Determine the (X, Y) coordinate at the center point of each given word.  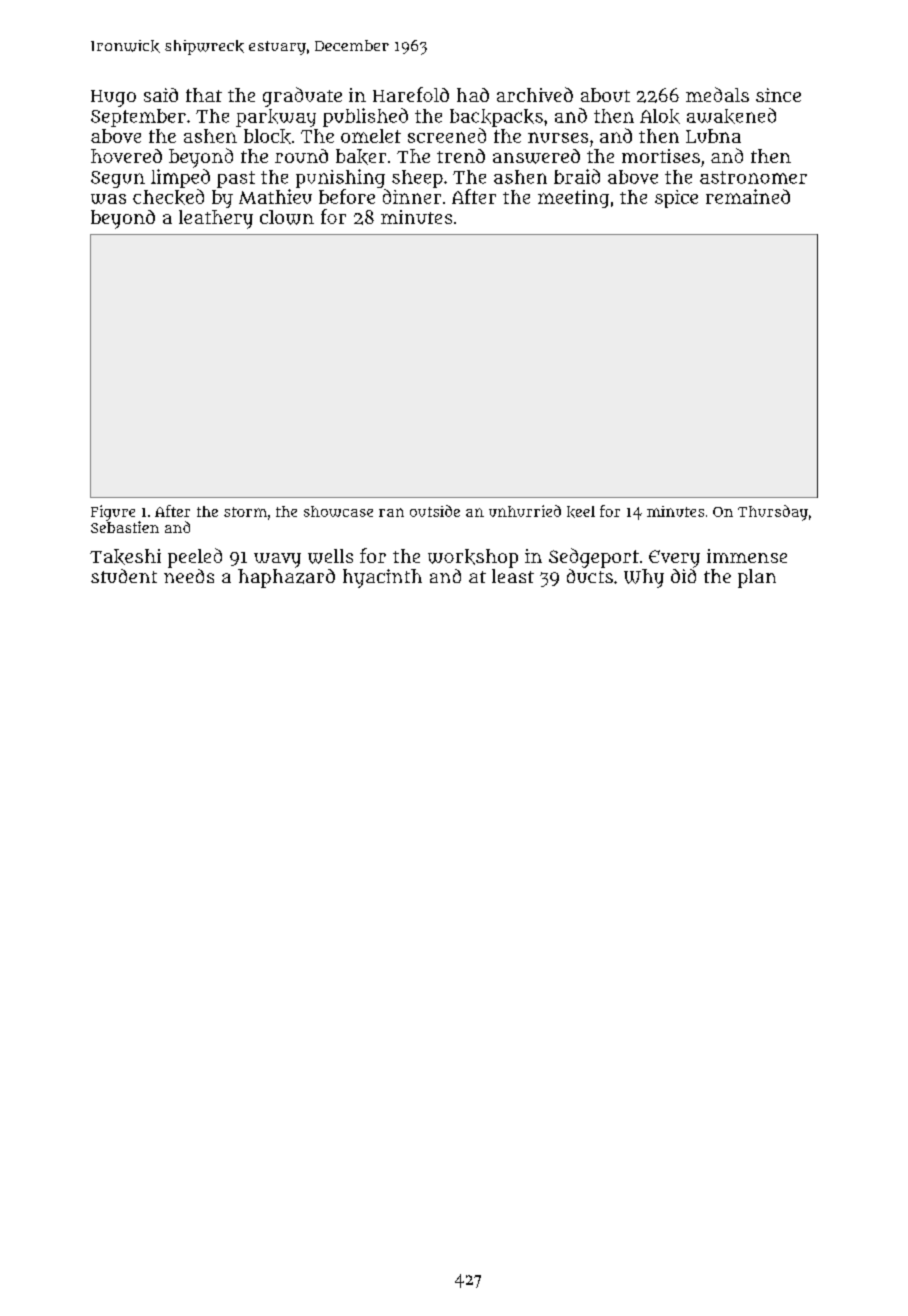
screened (447, 135)
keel (581, 512)
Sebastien (125, 527)
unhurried (525, 511)
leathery (216, 219)
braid (577, 176)
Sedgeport (594, 558)
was (108, 199)
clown (287, 217)
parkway (276, 118)
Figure (113, 513)
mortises (661, 156)
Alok (660, 116)
